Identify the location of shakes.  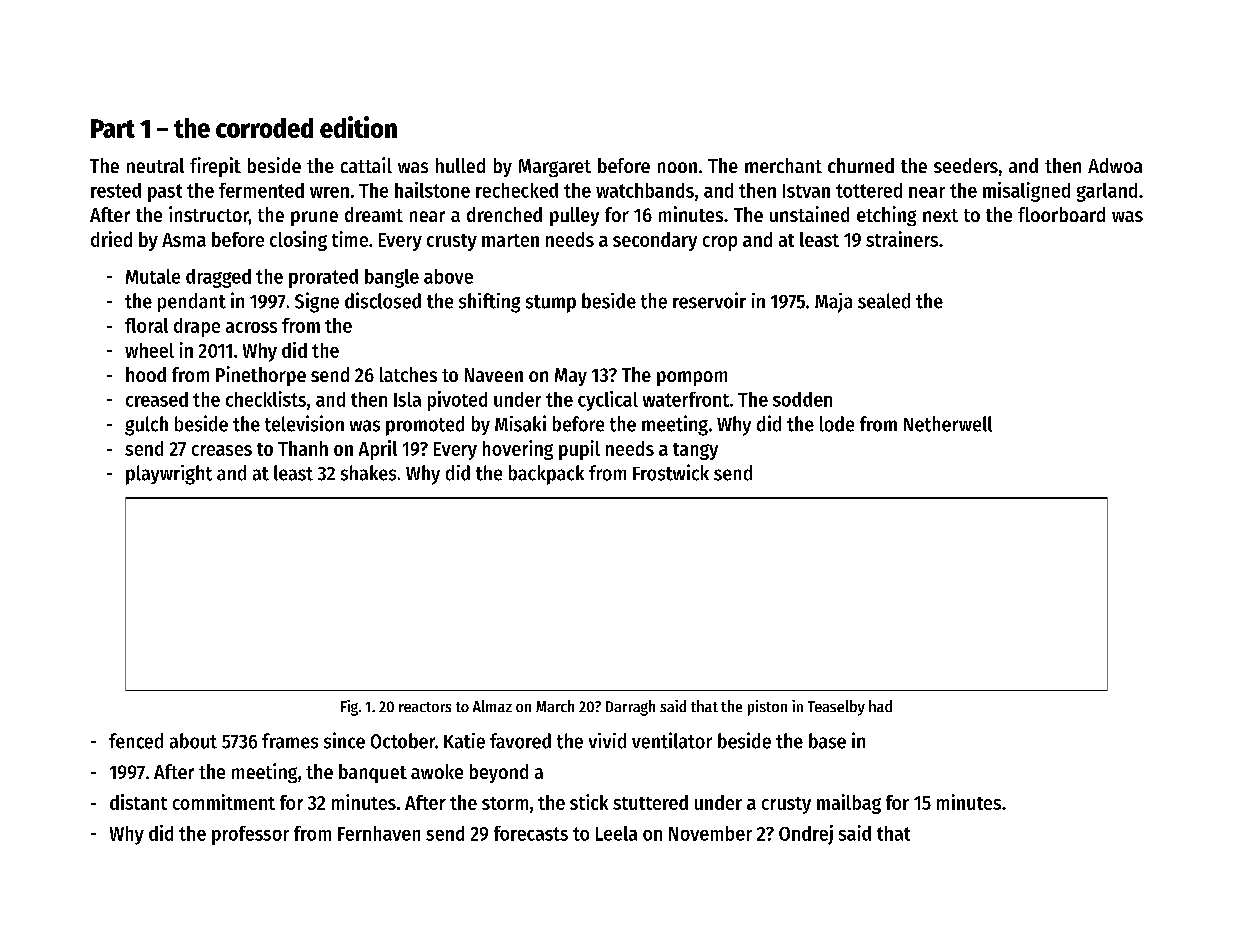
(368, 473).
